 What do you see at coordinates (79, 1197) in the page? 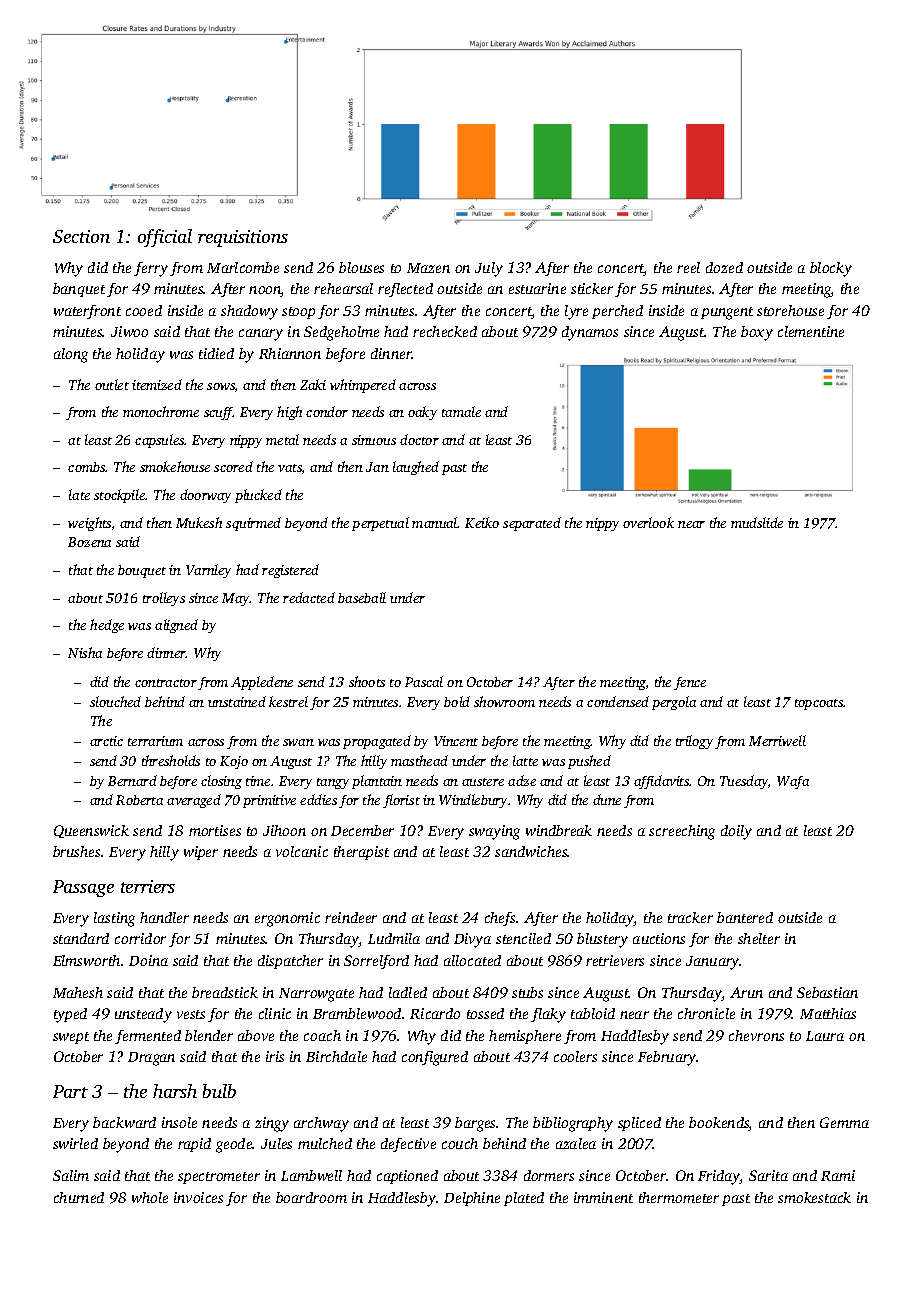
I see `churned` at bounding box center [79, 1197].
